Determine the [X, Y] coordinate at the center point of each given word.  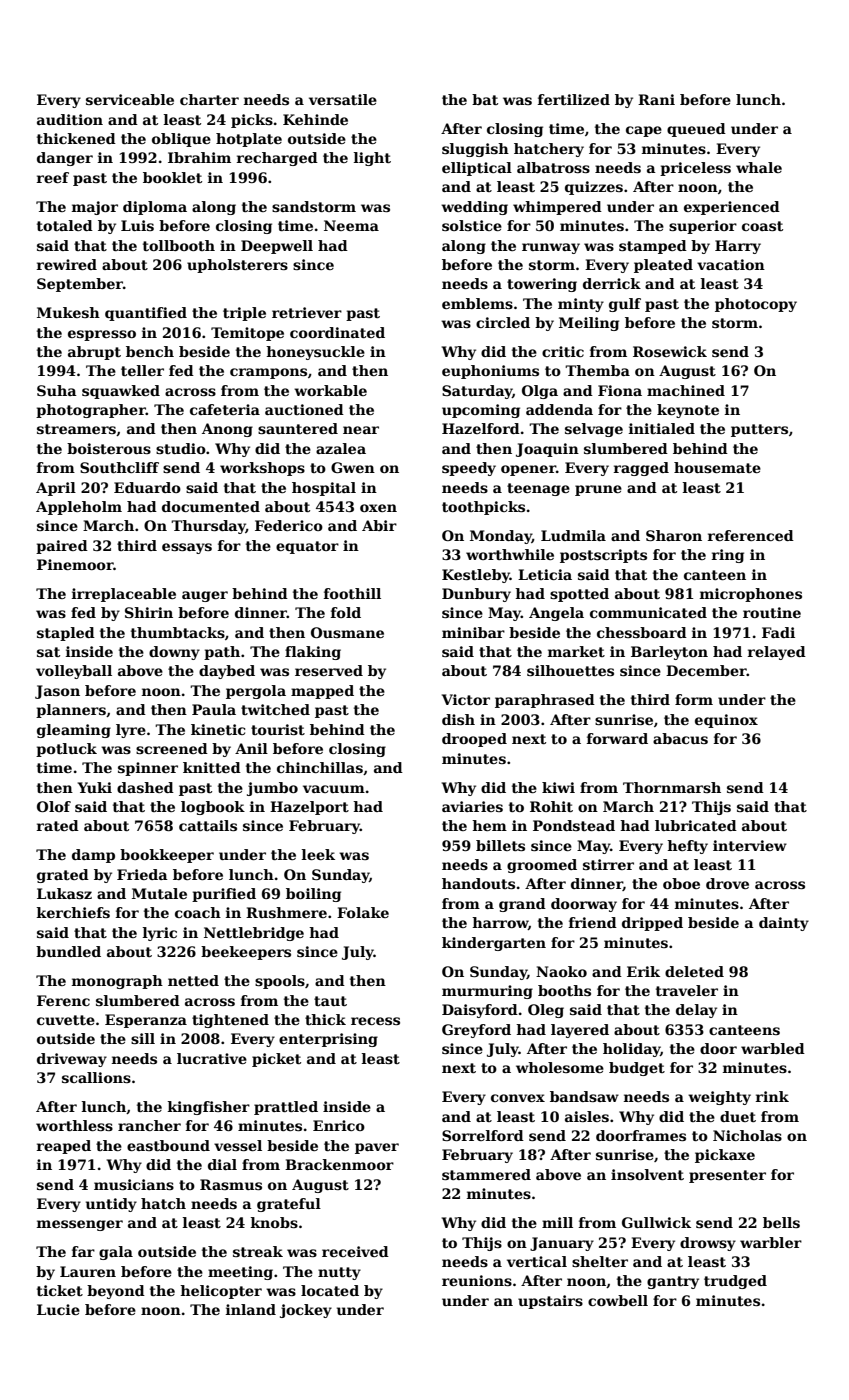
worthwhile [510, 554]
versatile [343, 99]
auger [205, 596]
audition [70, 119]
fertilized [574, 99]
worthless [74, 1125]
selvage [594, 430]
